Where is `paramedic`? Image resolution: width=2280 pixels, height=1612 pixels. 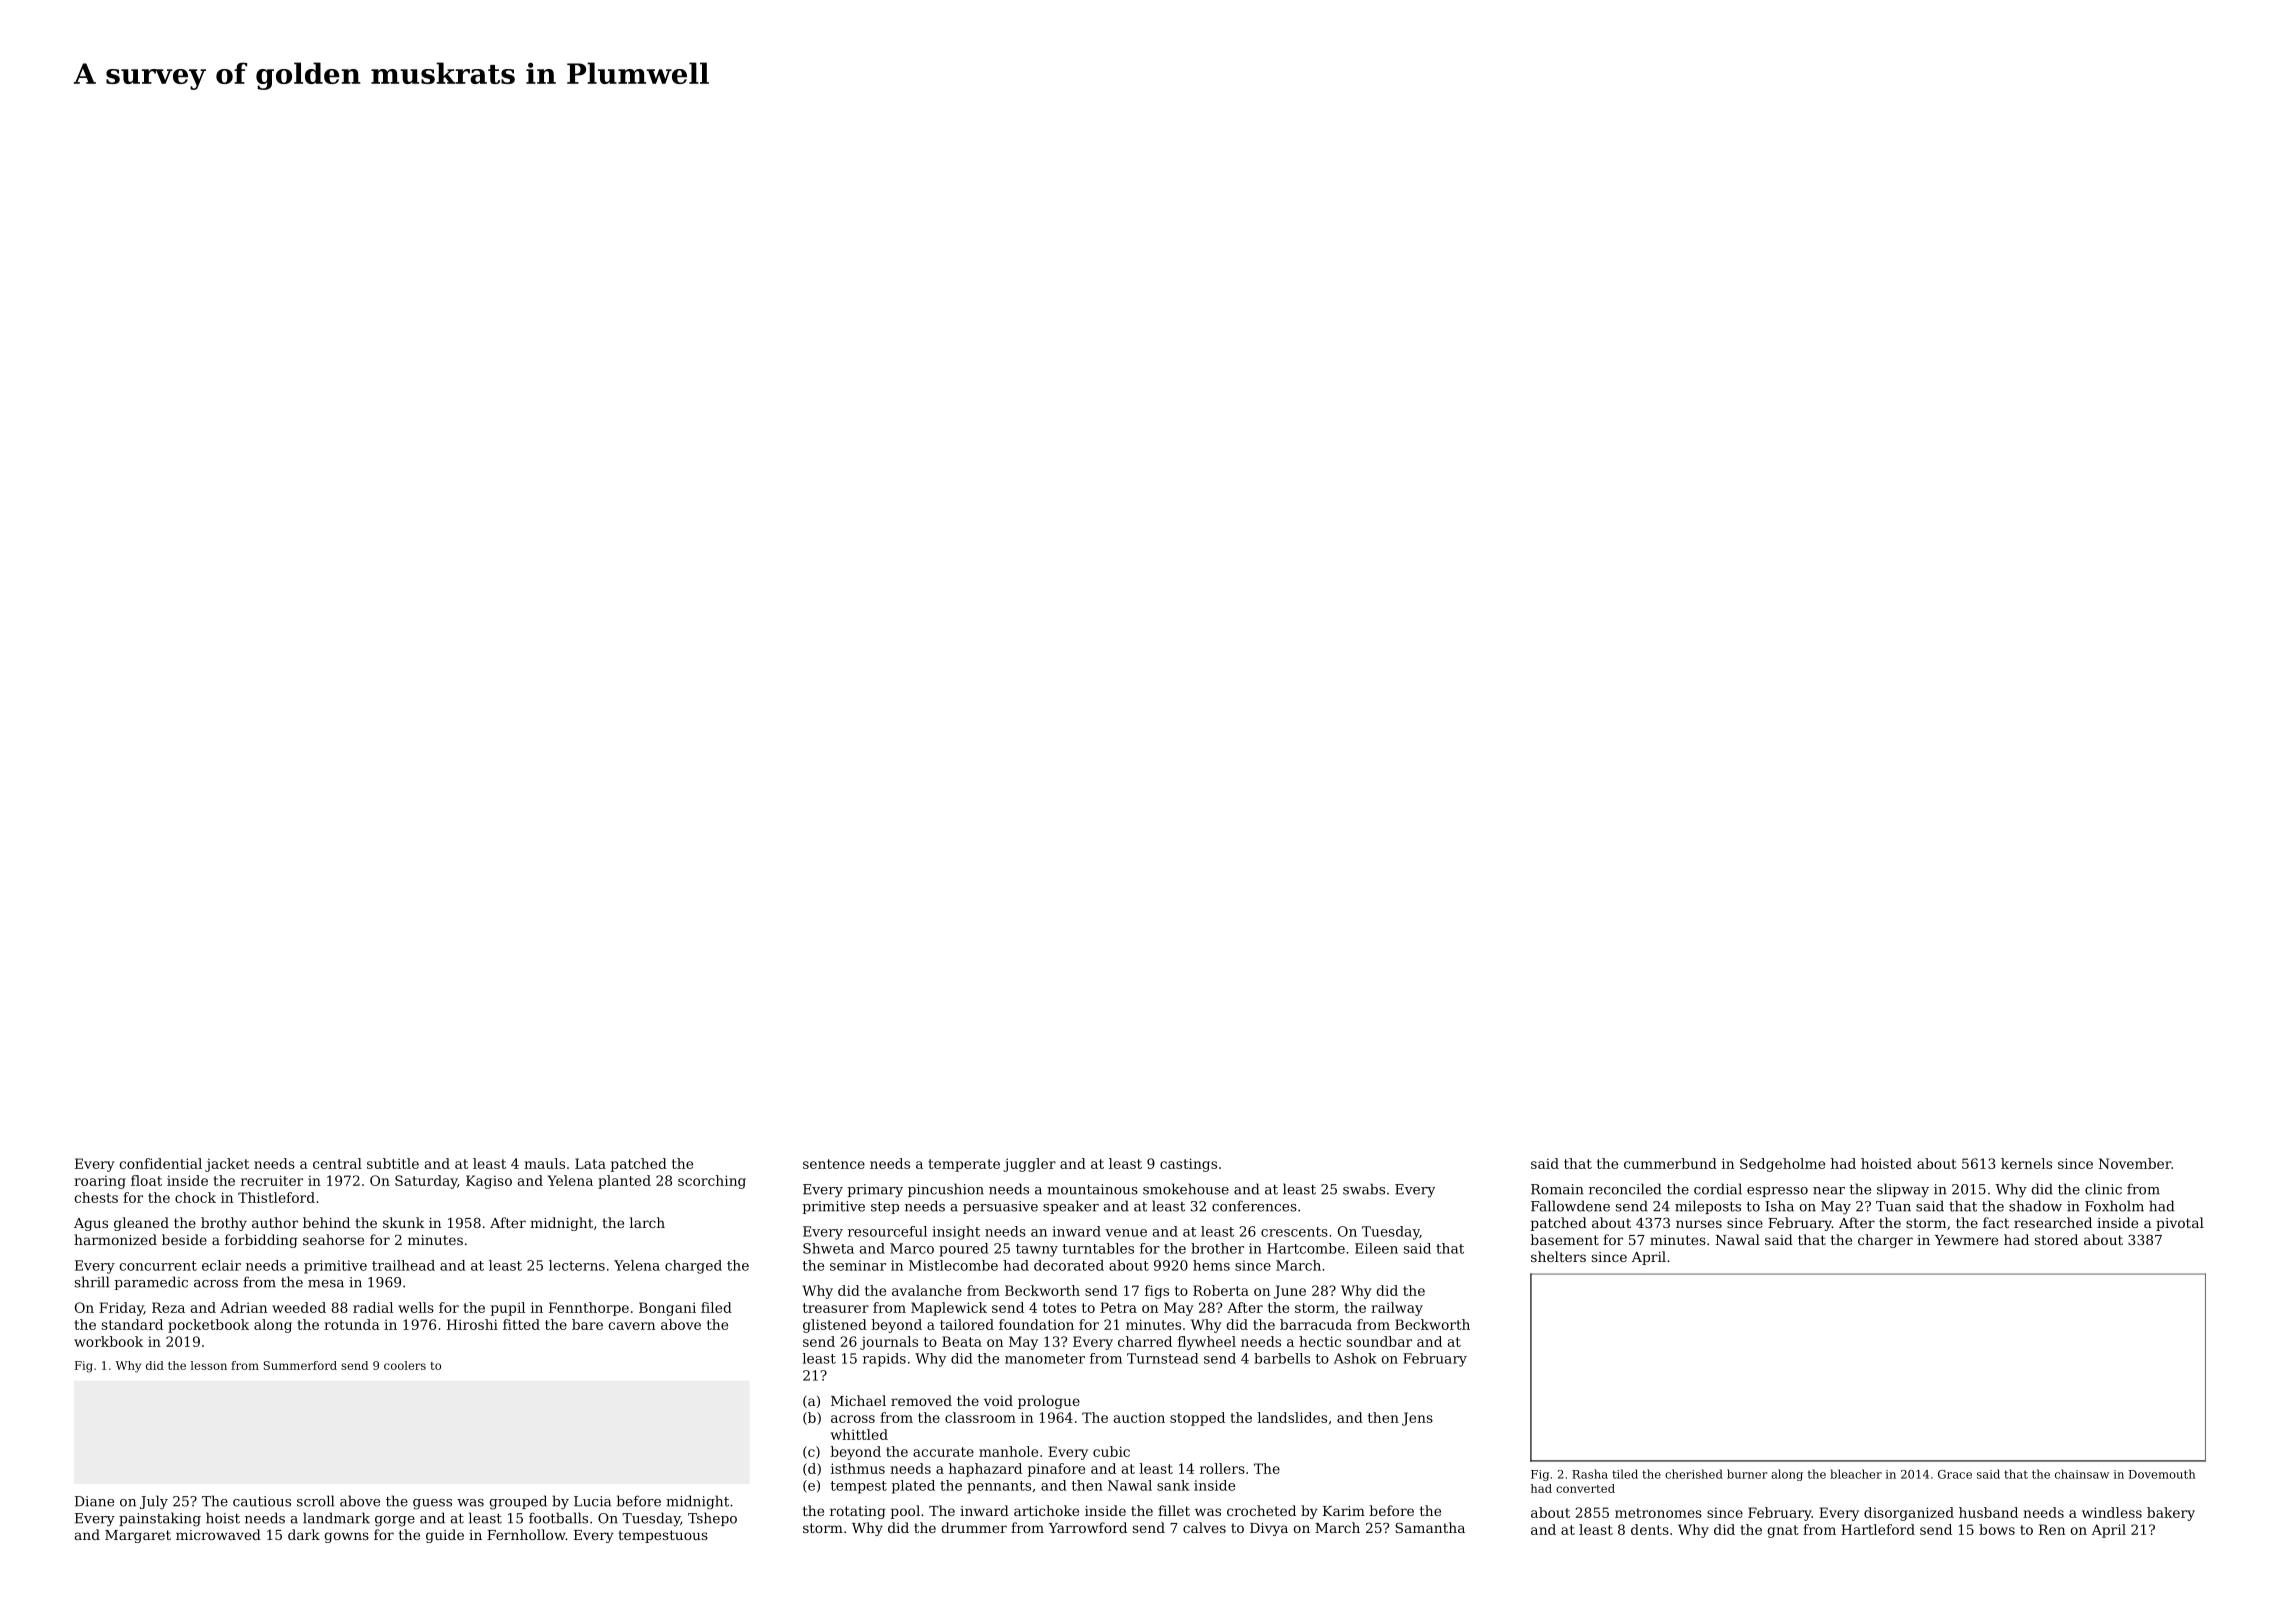
paramedic is located at coordinates (151, 1283).
